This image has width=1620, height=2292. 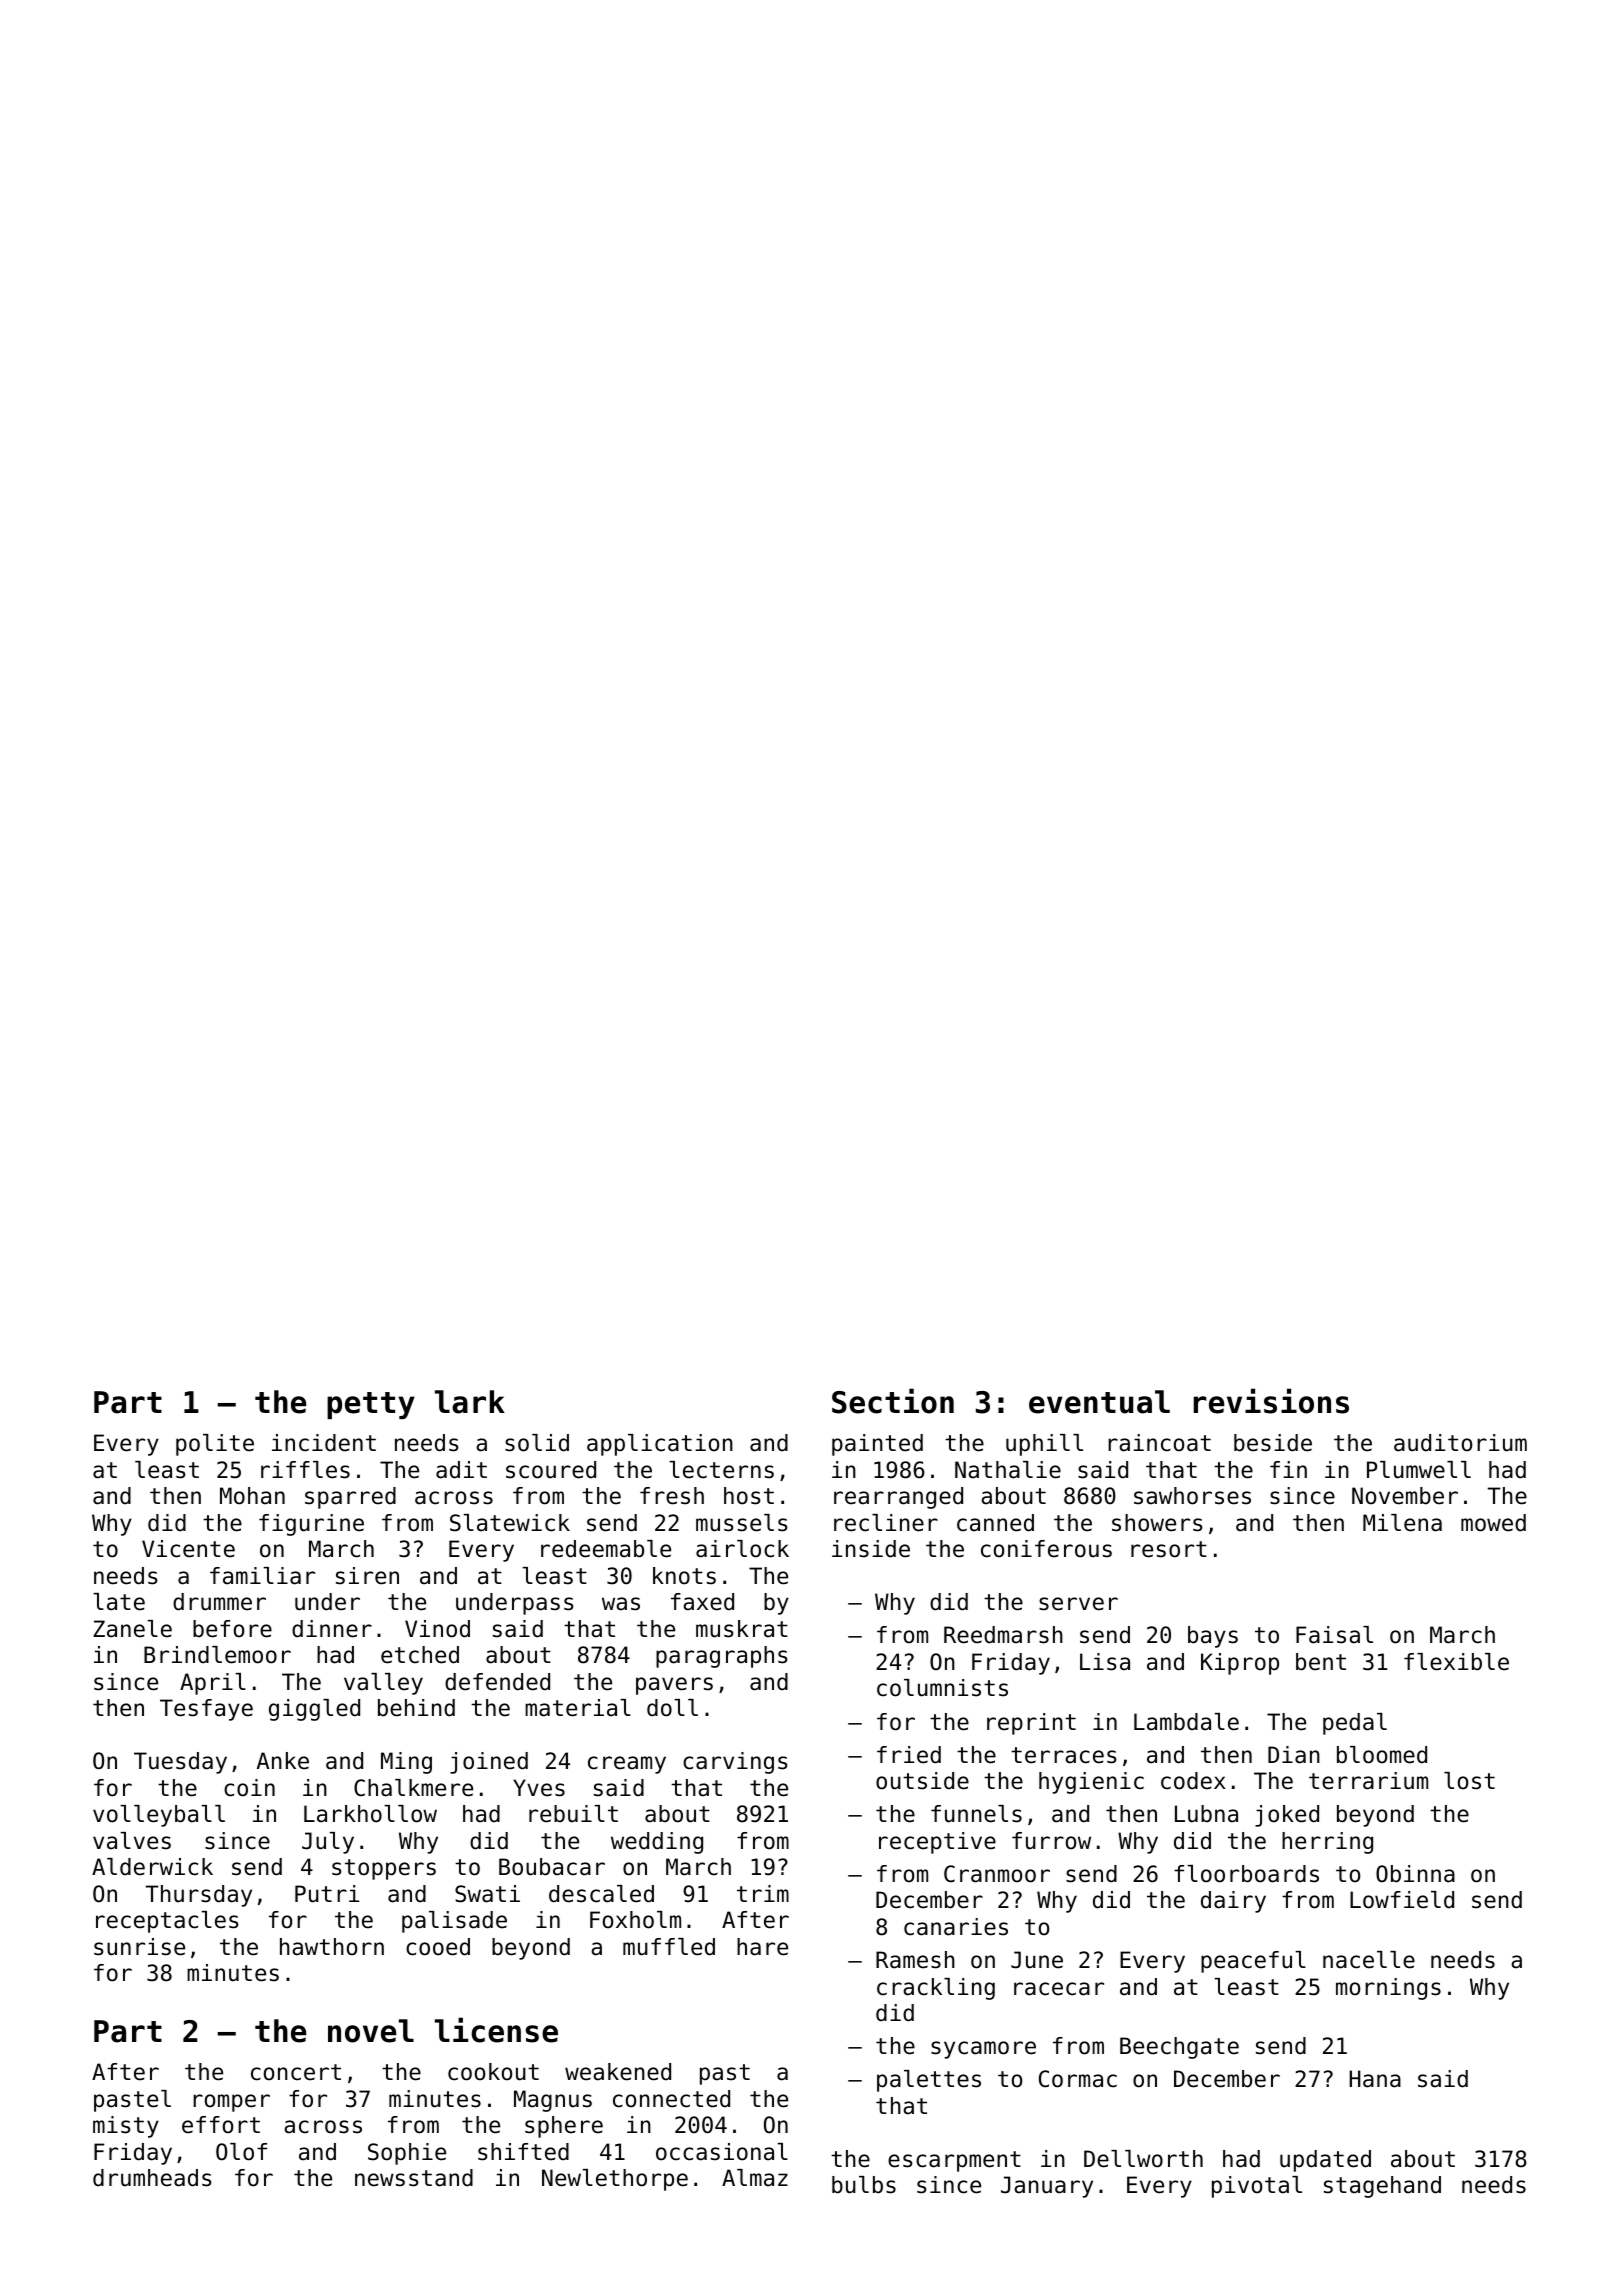 What do you see at coordinates (152, 2178) in the image?
I see `drumheads` at bounding box center [152, 2178].
